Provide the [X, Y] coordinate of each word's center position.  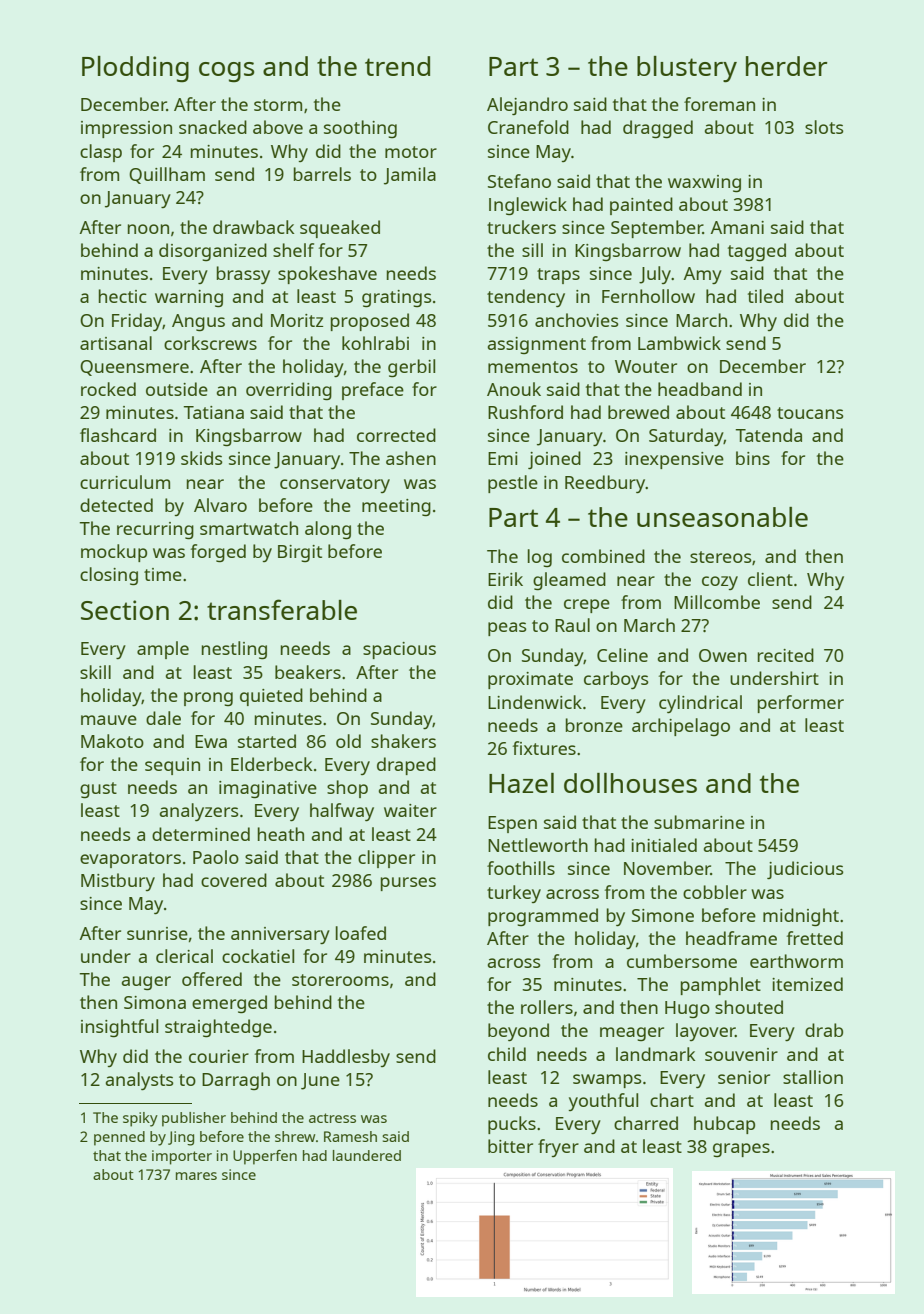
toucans [810, 413]
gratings [397, 299]
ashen [411, 458]
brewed [638, 412]
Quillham [167, 175]
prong [208, 699]
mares [196, 1176]
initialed [664, 845]
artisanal [116, 343]
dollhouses [630, 783]
